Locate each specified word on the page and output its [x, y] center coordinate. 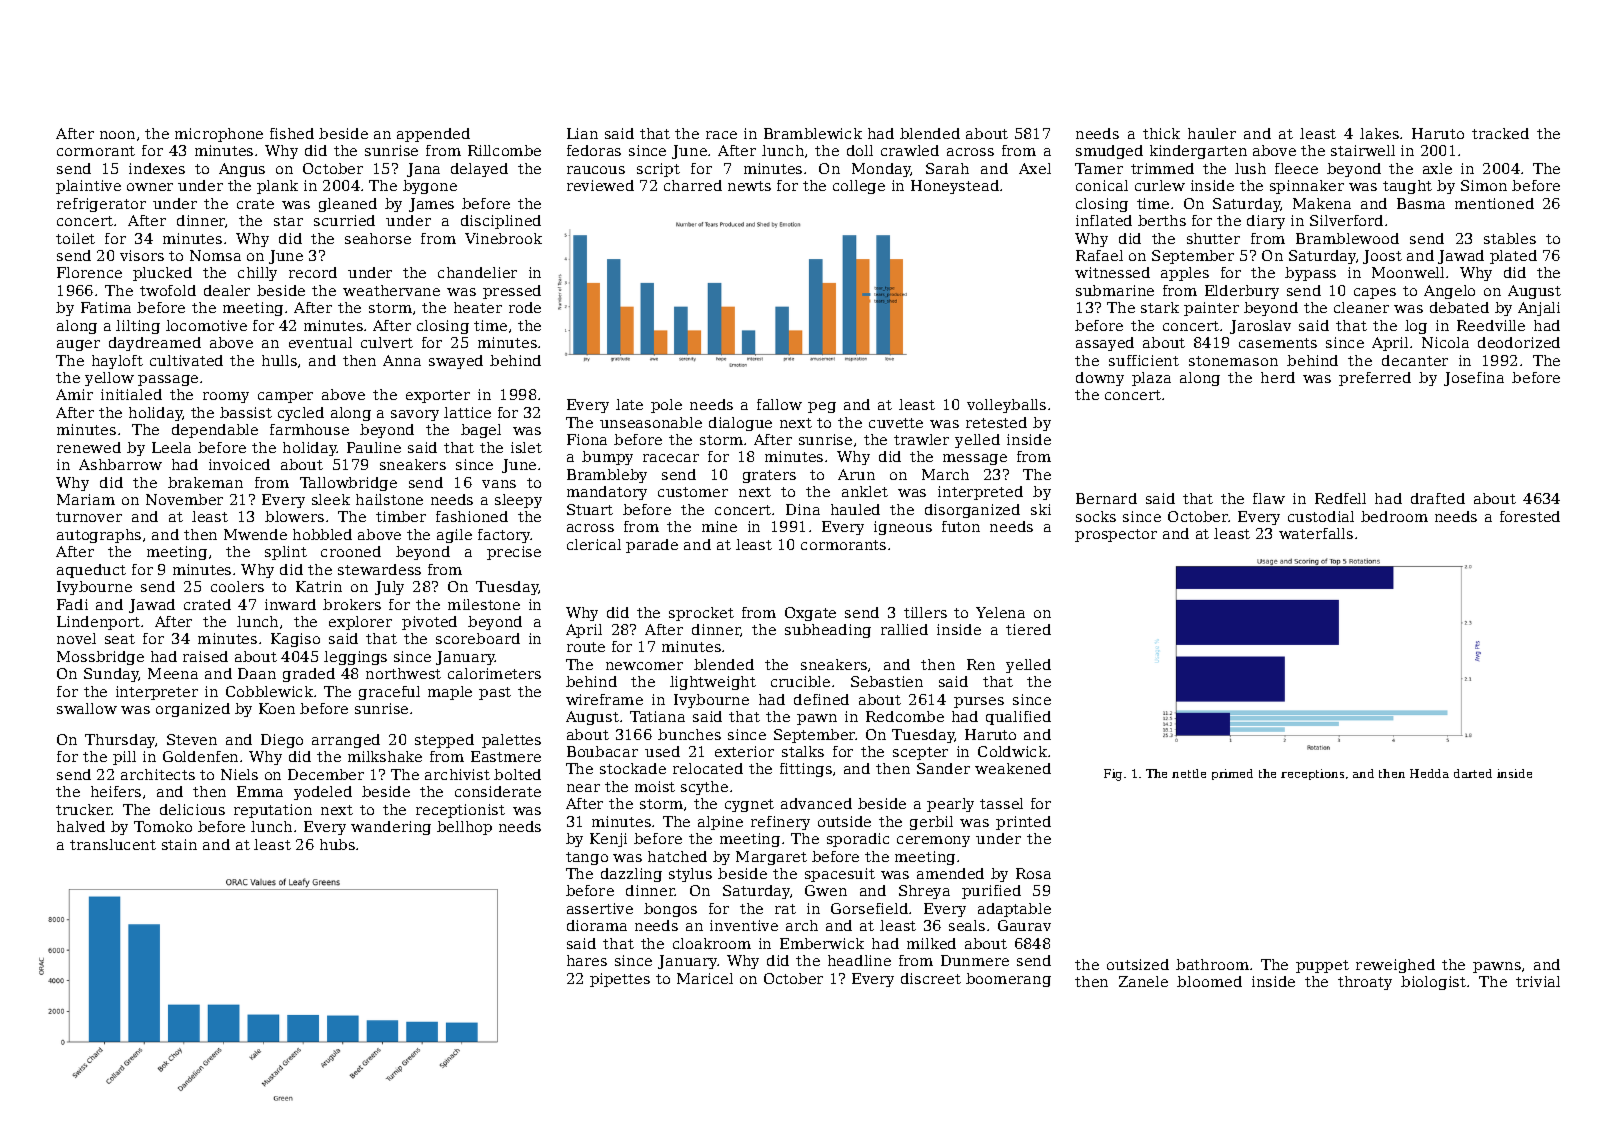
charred [693, 185]
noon [117, 135]
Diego [282, 741]
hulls [279, 360]
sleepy [518, 501]
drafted [1438, 498]
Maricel [705, 978]
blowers [294, 516]
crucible [800, 681]
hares [587, 960]
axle [1437, 168]
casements [1278, 343]
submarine [1115, 290]
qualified [1018, 718]
